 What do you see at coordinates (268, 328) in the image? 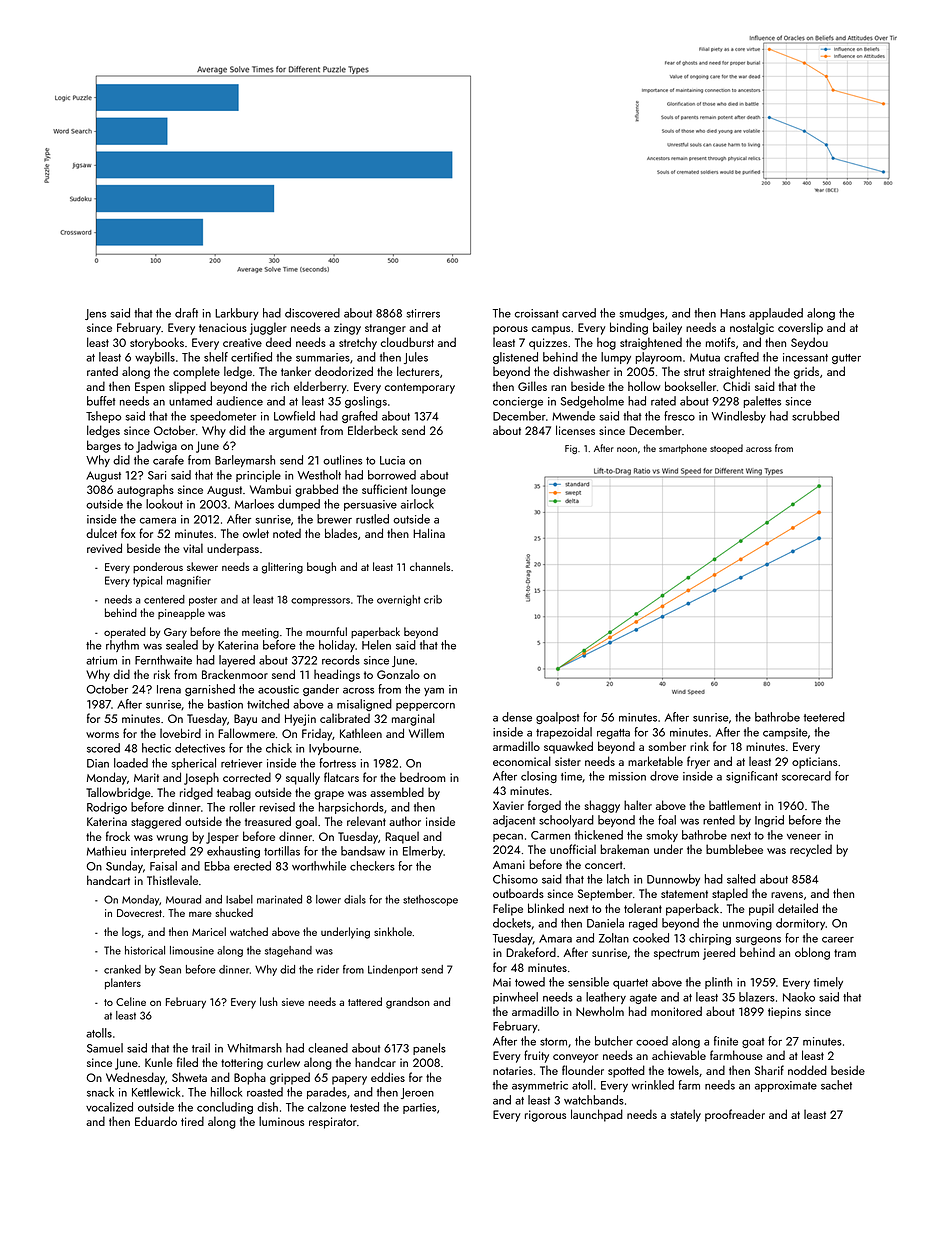
I see `juggler` at bounding box center [268, 328].
